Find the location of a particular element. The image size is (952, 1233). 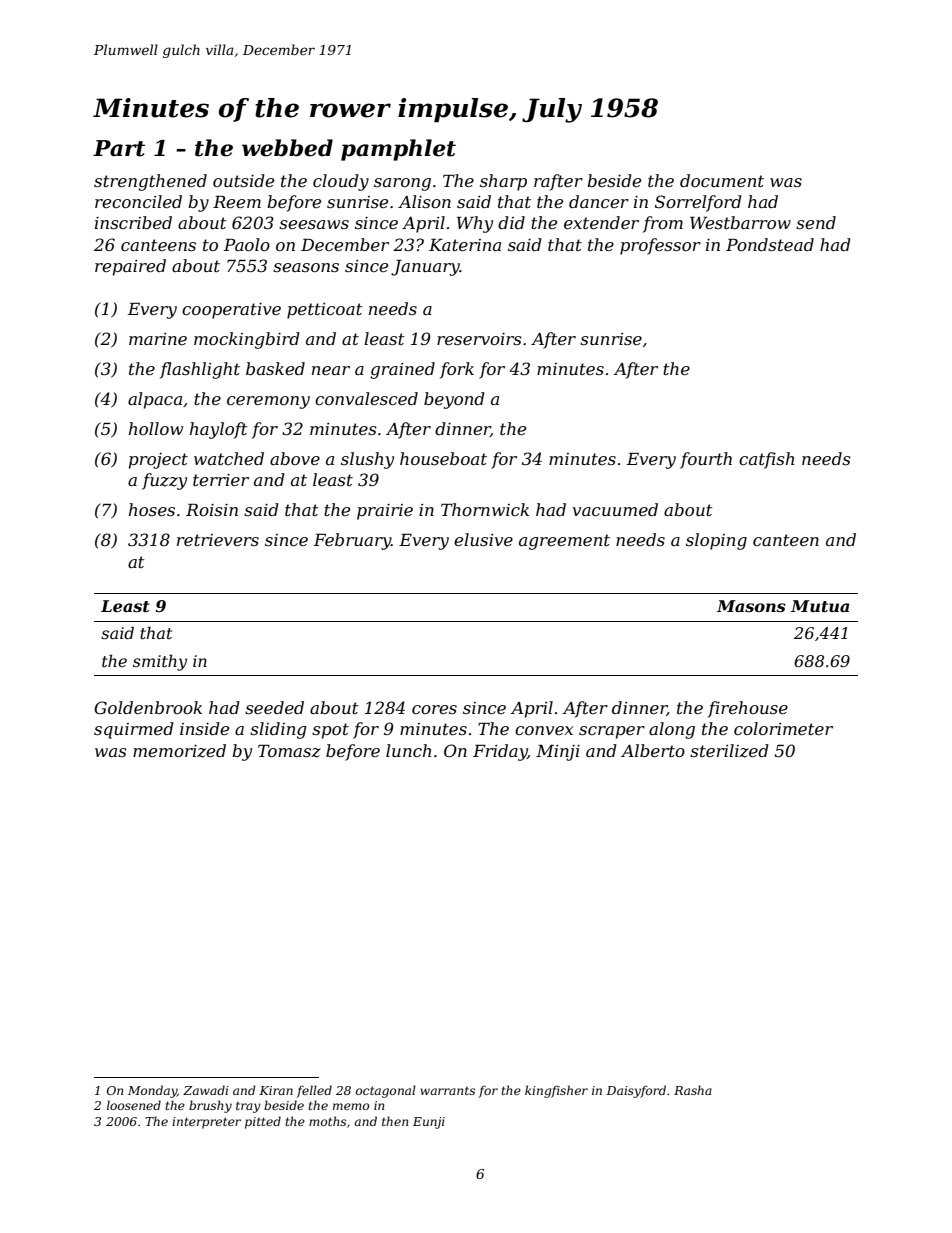

loosened is located at coordinates (134, 1105).
